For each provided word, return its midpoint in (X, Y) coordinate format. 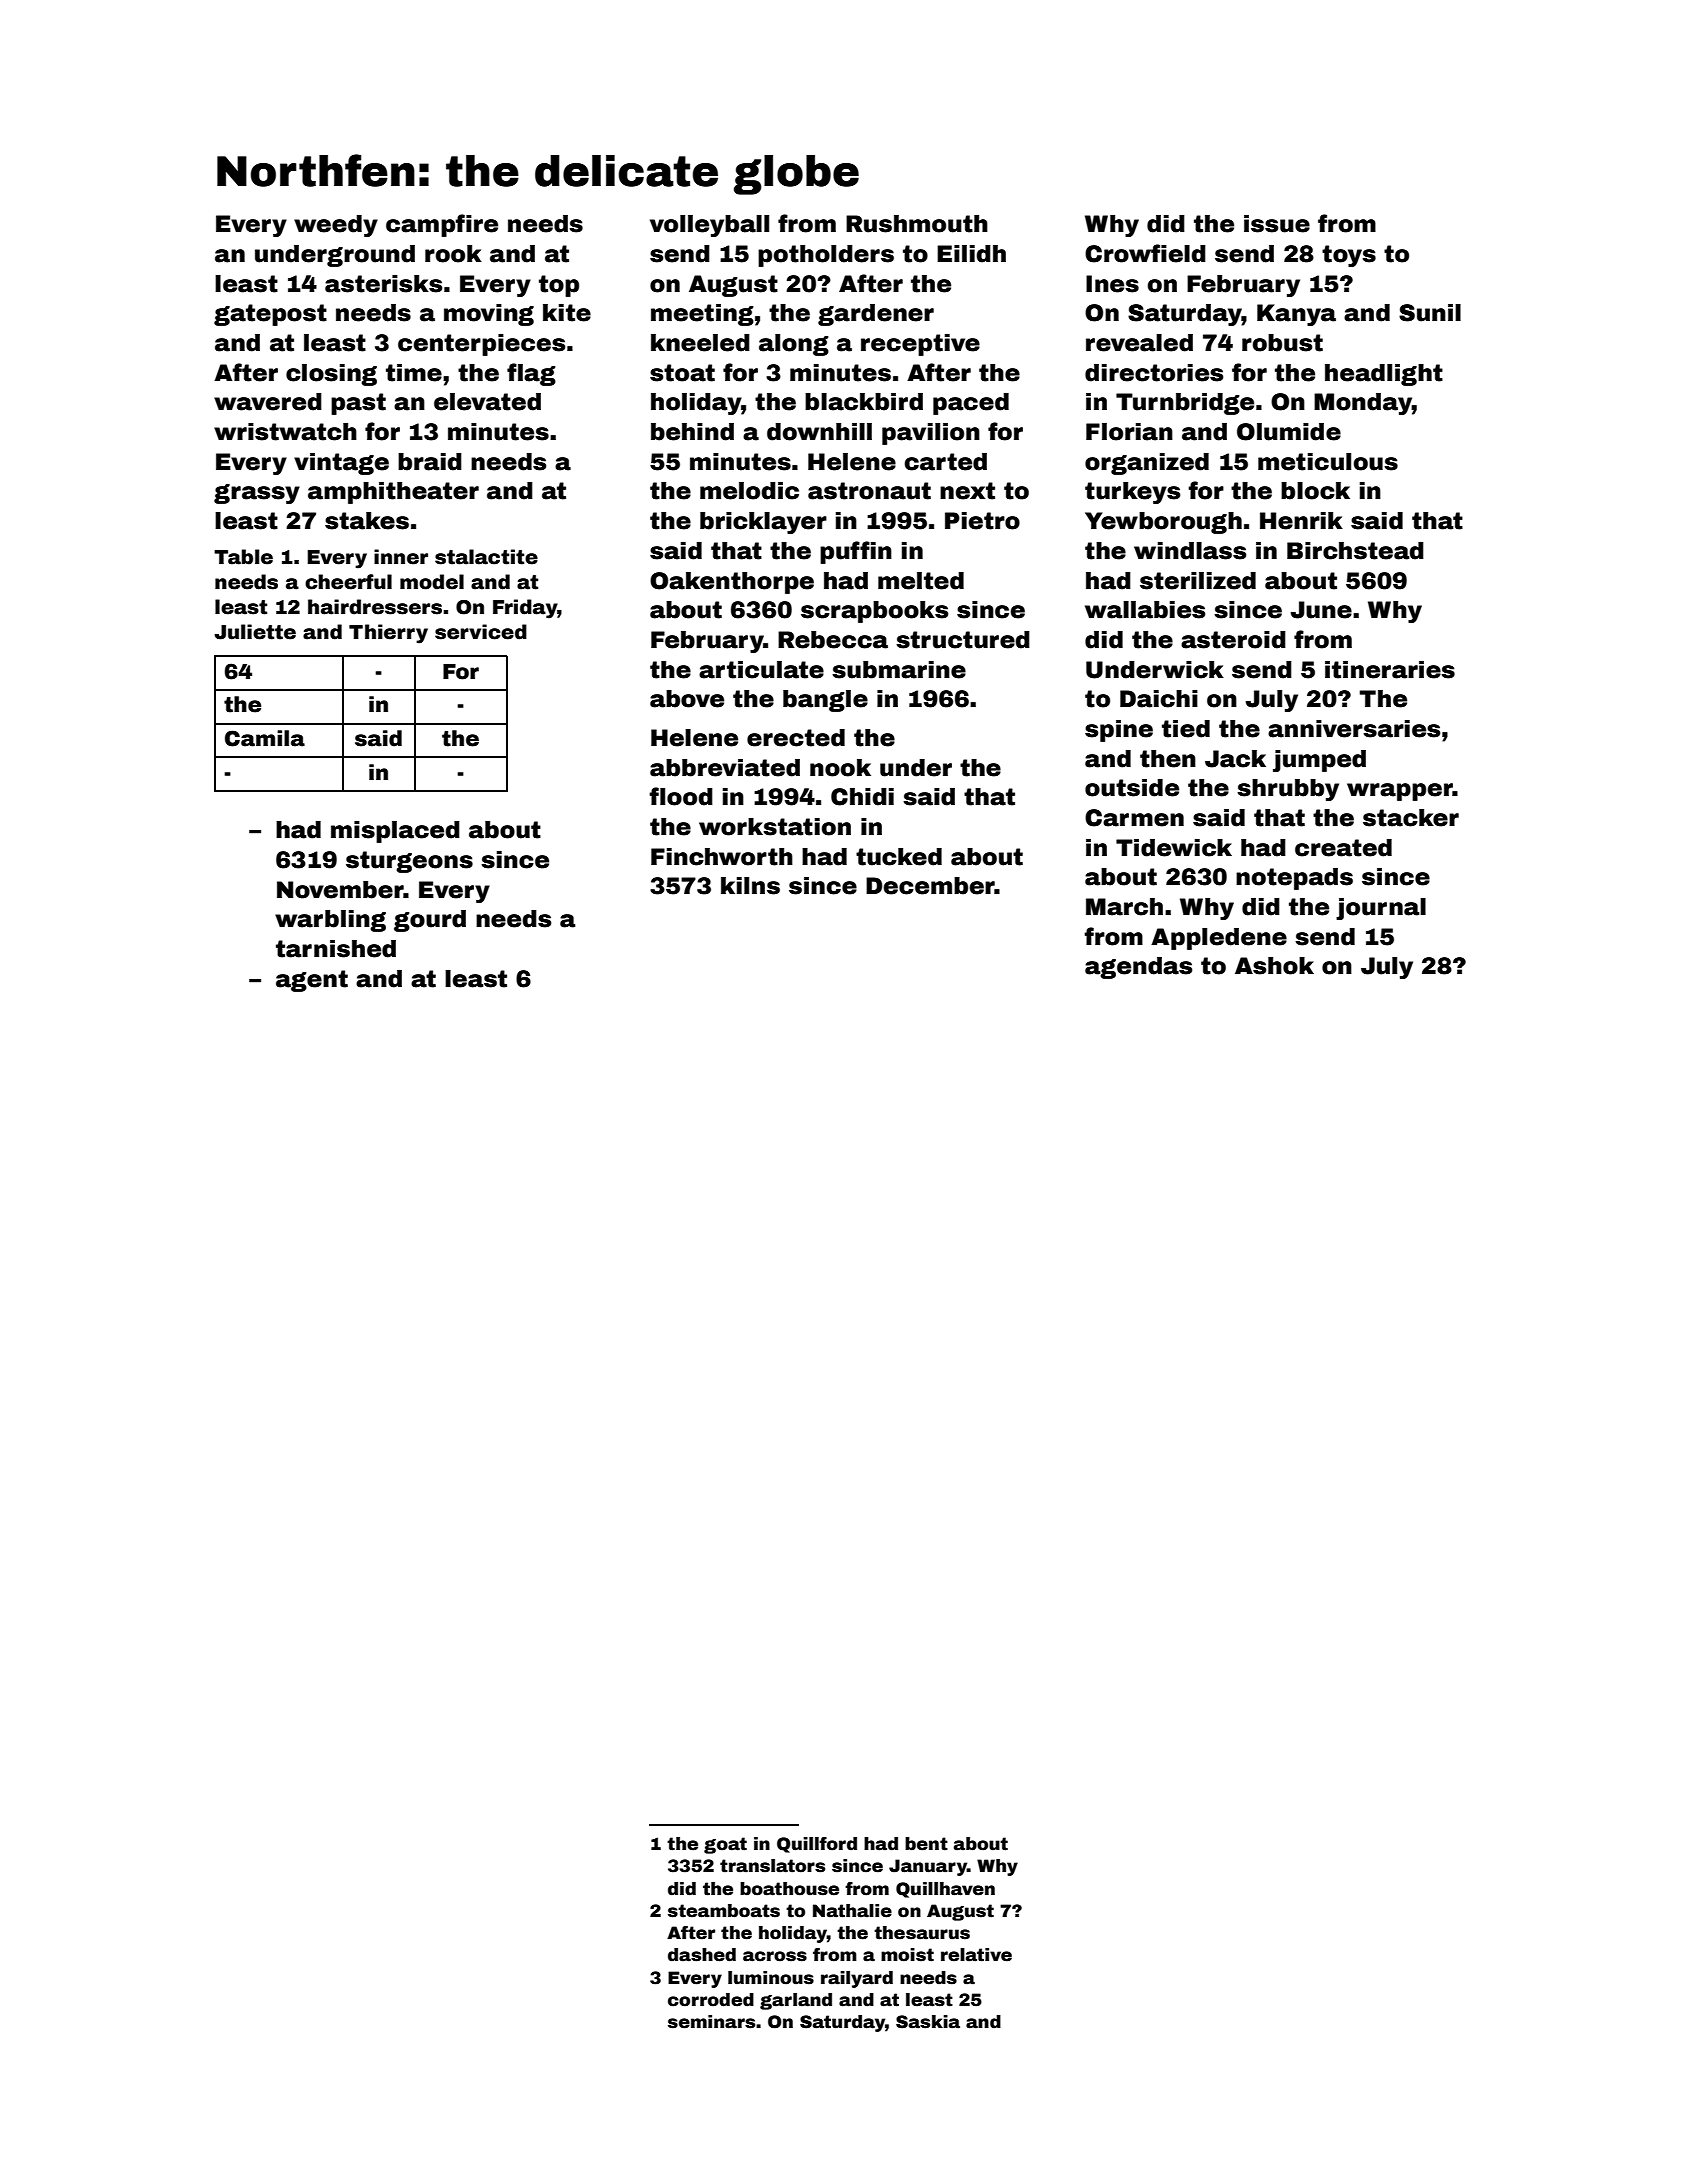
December (930, 886)
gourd (430, 921)
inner (401, 557)
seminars (711, 2022)
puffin (856, 552)
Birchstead (1355, 551)
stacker (1411, 818)
